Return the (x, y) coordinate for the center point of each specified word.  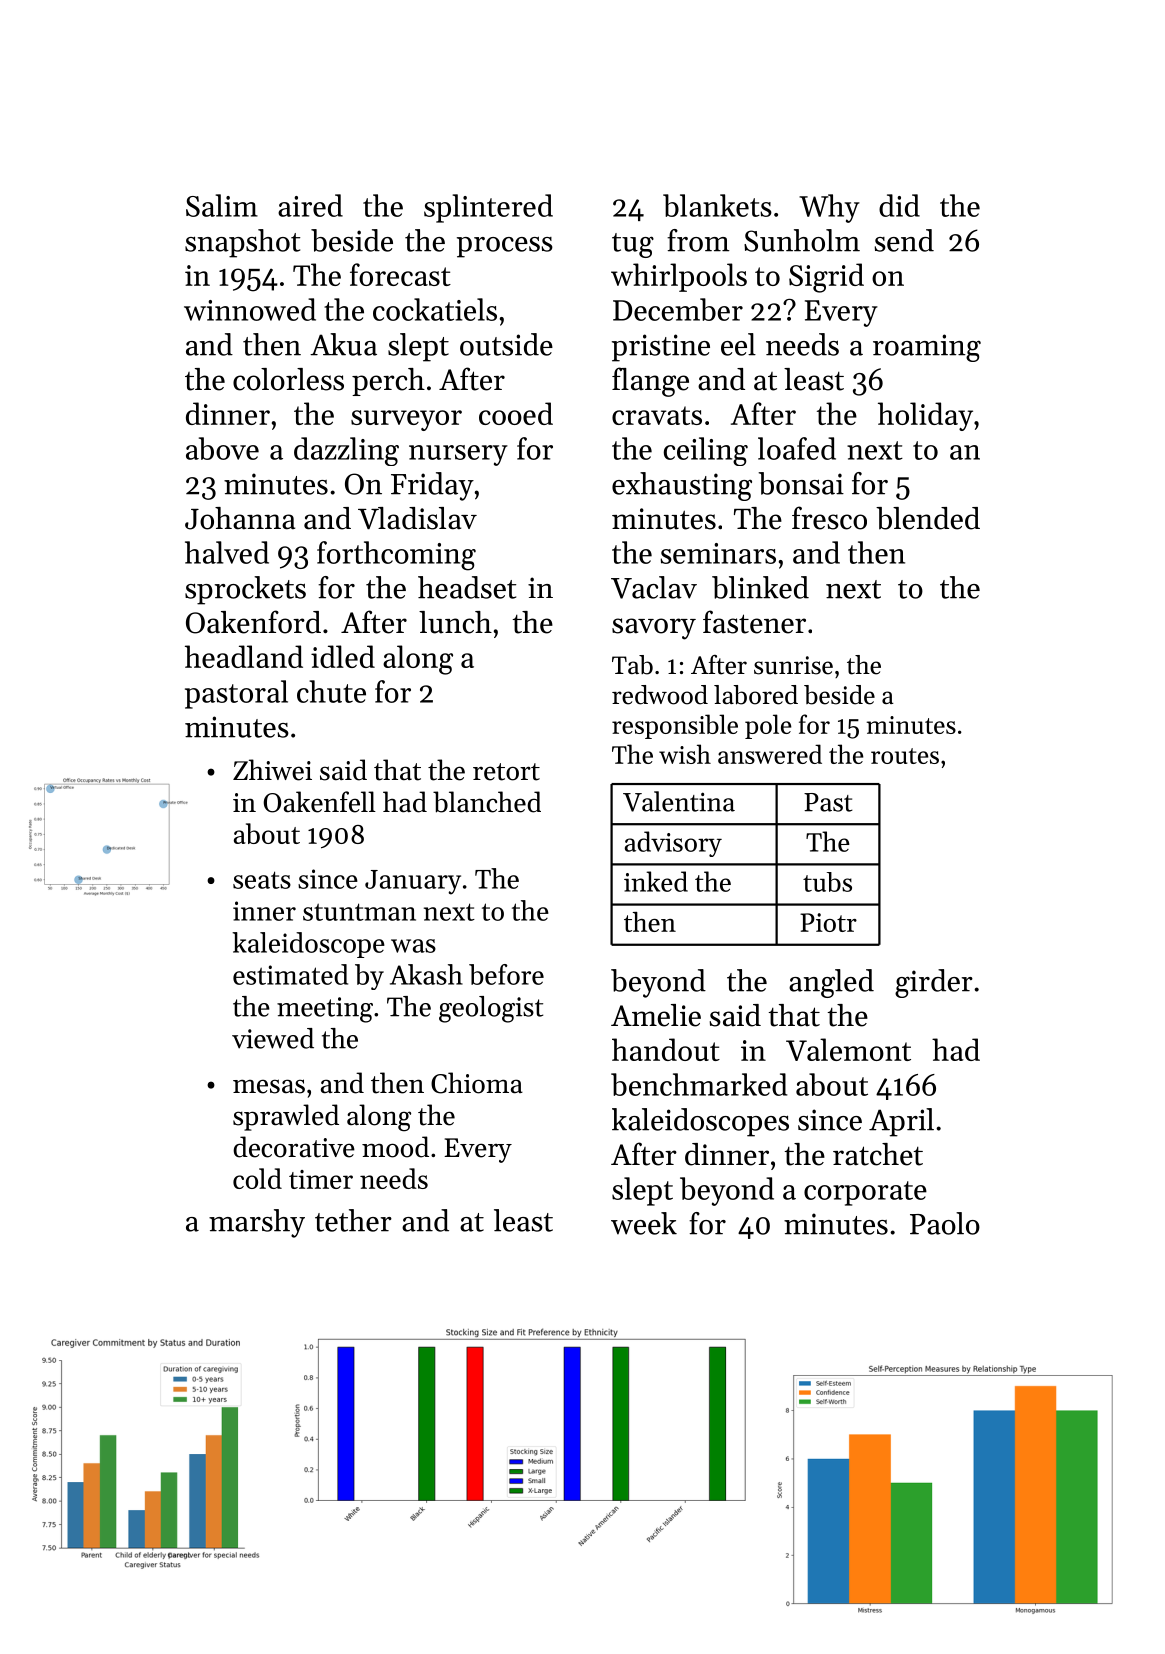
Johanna (240, 518)
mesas (269, 1086)
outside (506, 344)
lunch (455, 622)
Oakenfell (319, 802)
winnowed (250, 309)
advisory (673, 844)
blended (928, 518)
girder (934, 983)
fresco (829, 518)
